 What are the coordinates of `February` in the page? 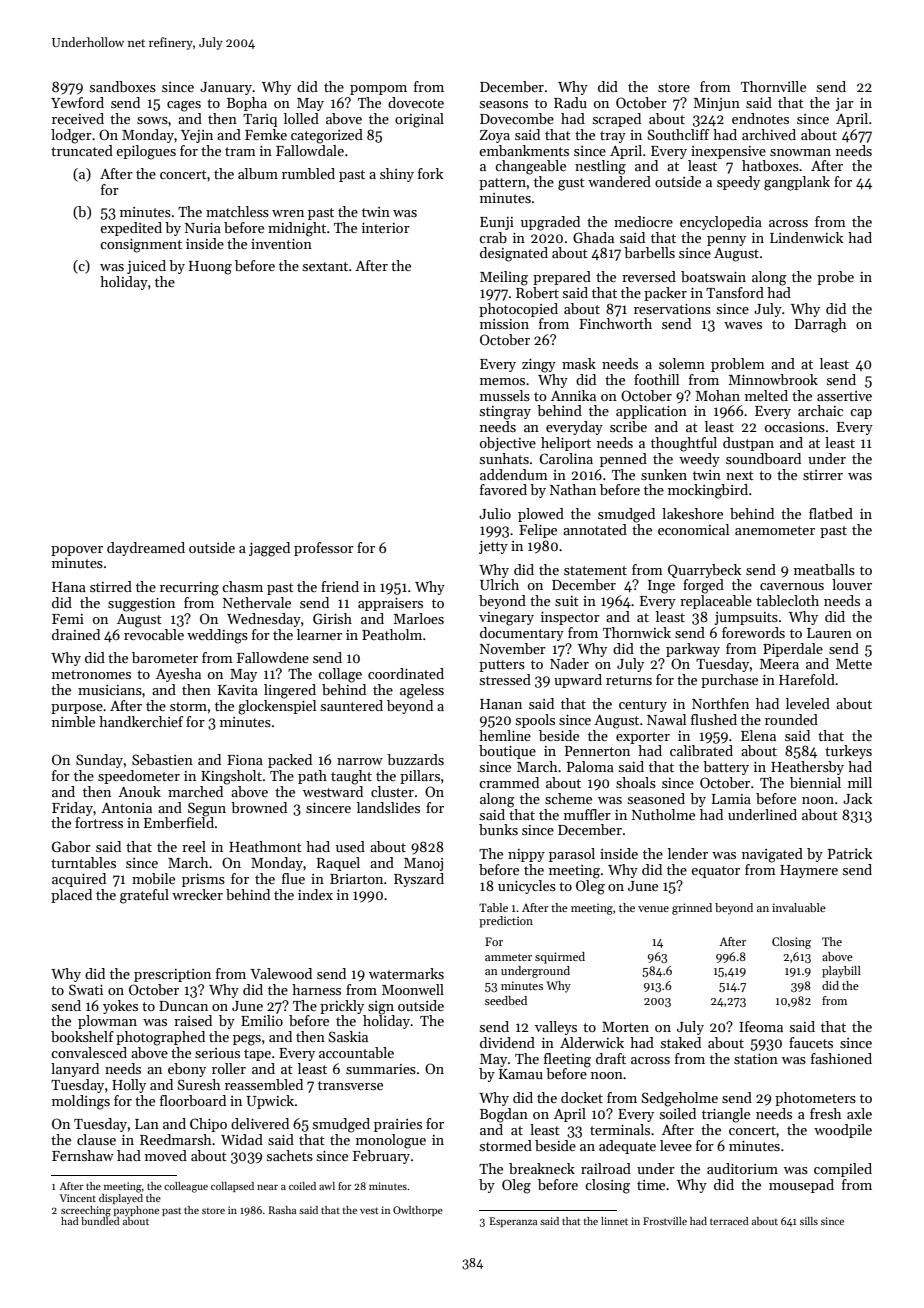 It's located at (381, 1157).
